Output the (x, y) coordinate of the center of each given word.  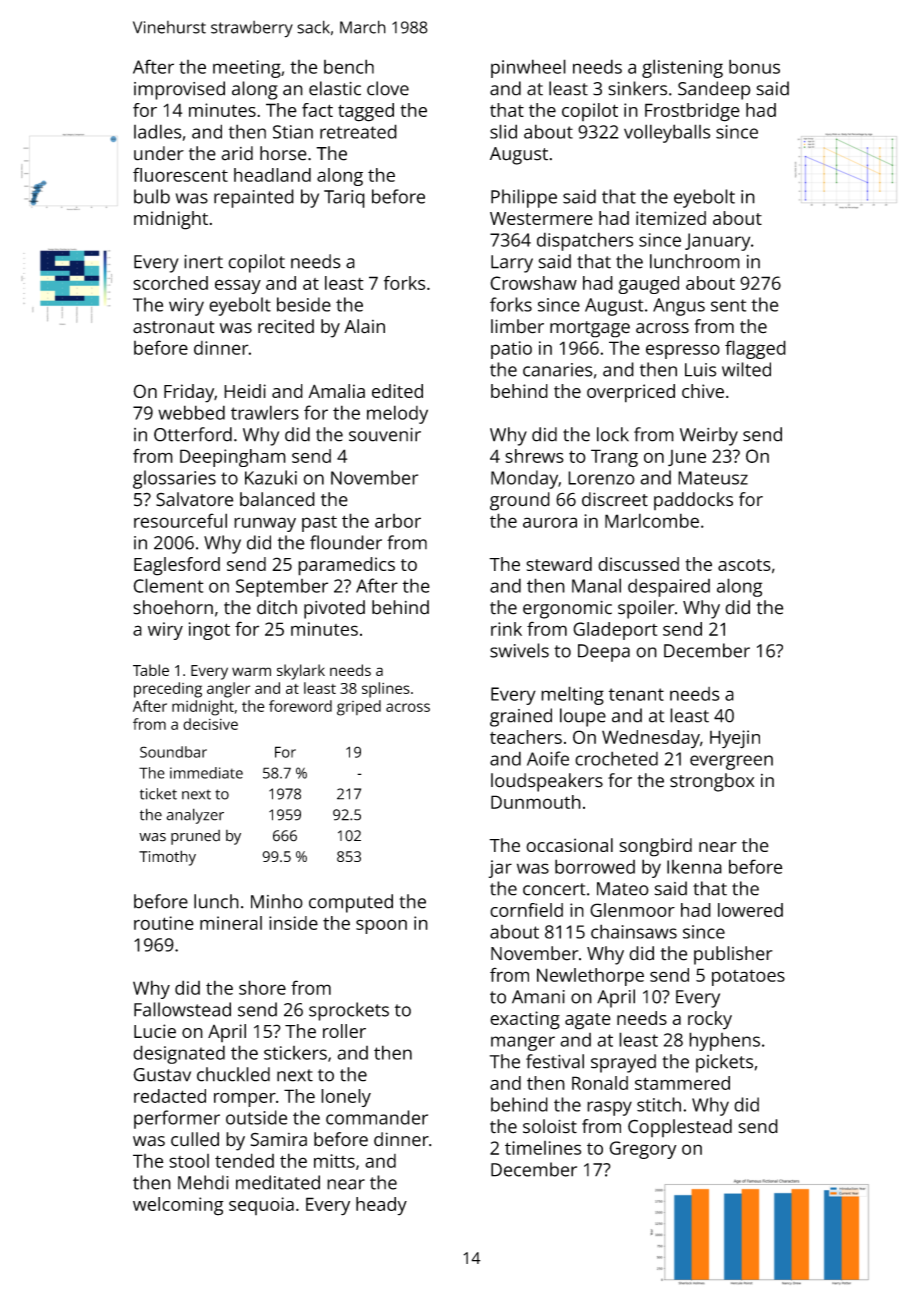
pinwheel (528, 68)
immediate (206, 773)
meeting (247, 69)
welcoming (178, 1206)
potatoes (748, 978)
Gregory (643, 1150)
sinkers (637, 88)
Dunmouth (536, 802)
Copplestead (680, 1128)
